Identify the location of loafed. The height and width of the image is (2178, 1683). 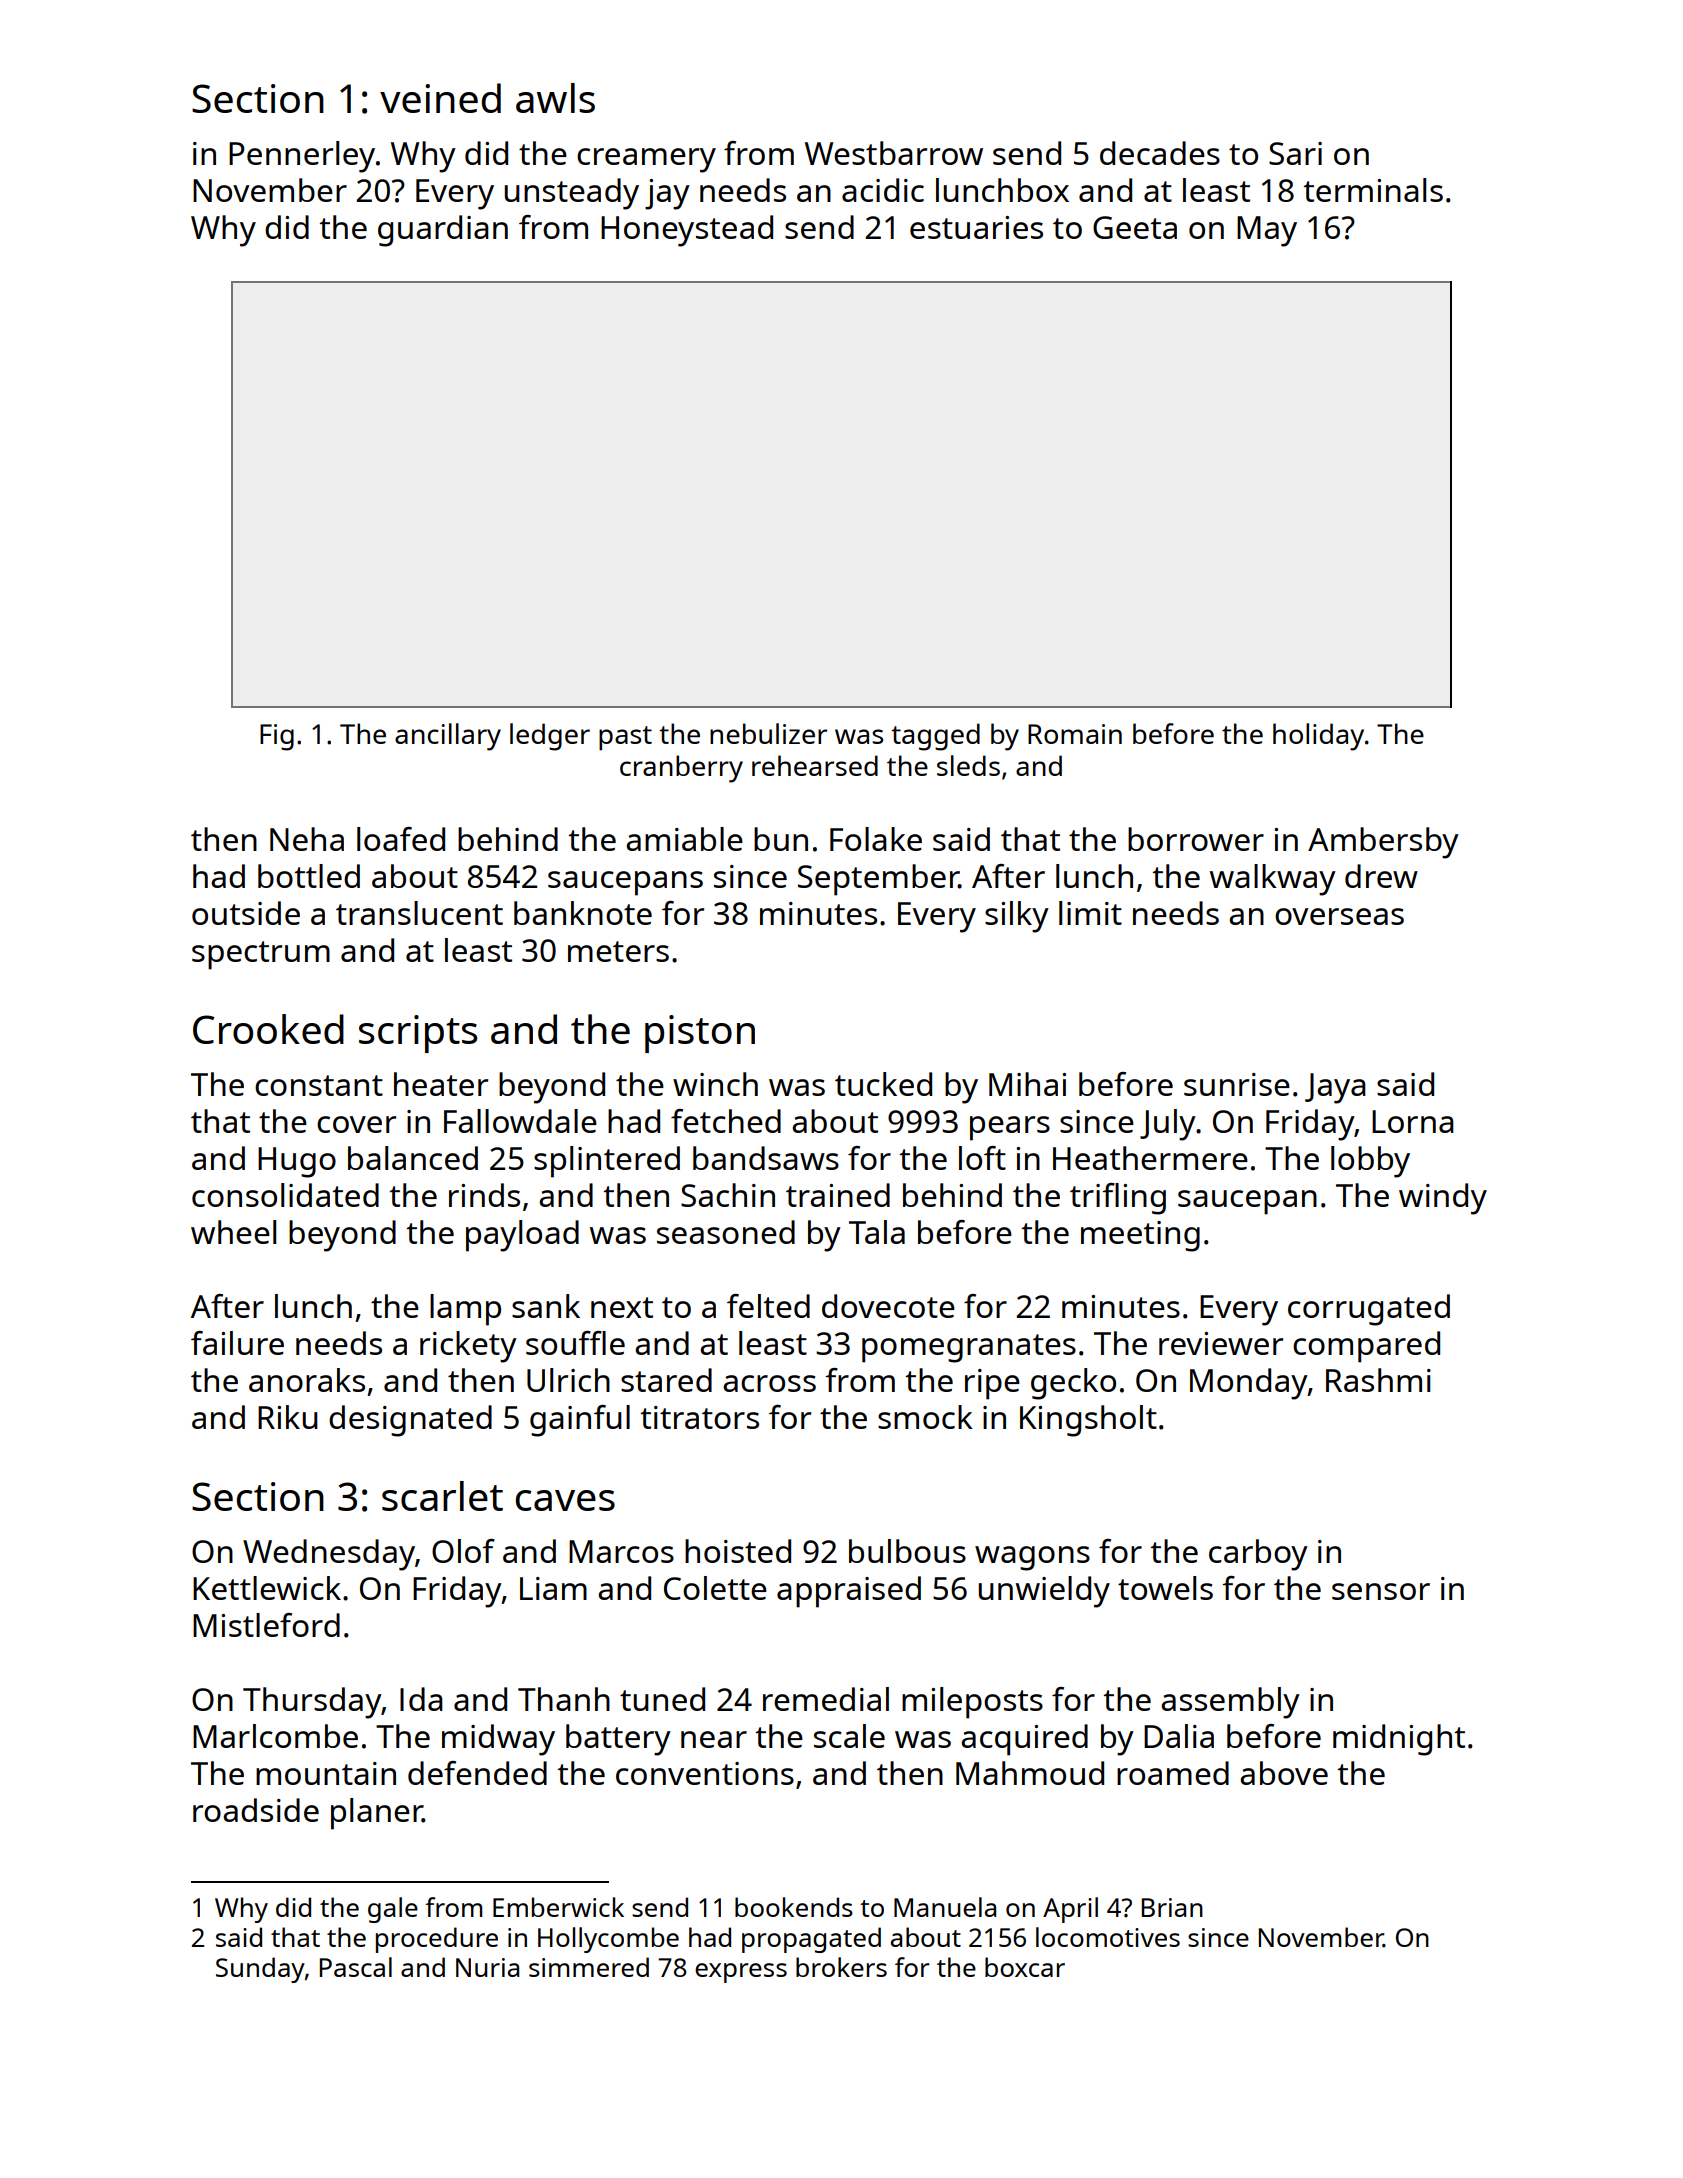
(401, 839).
